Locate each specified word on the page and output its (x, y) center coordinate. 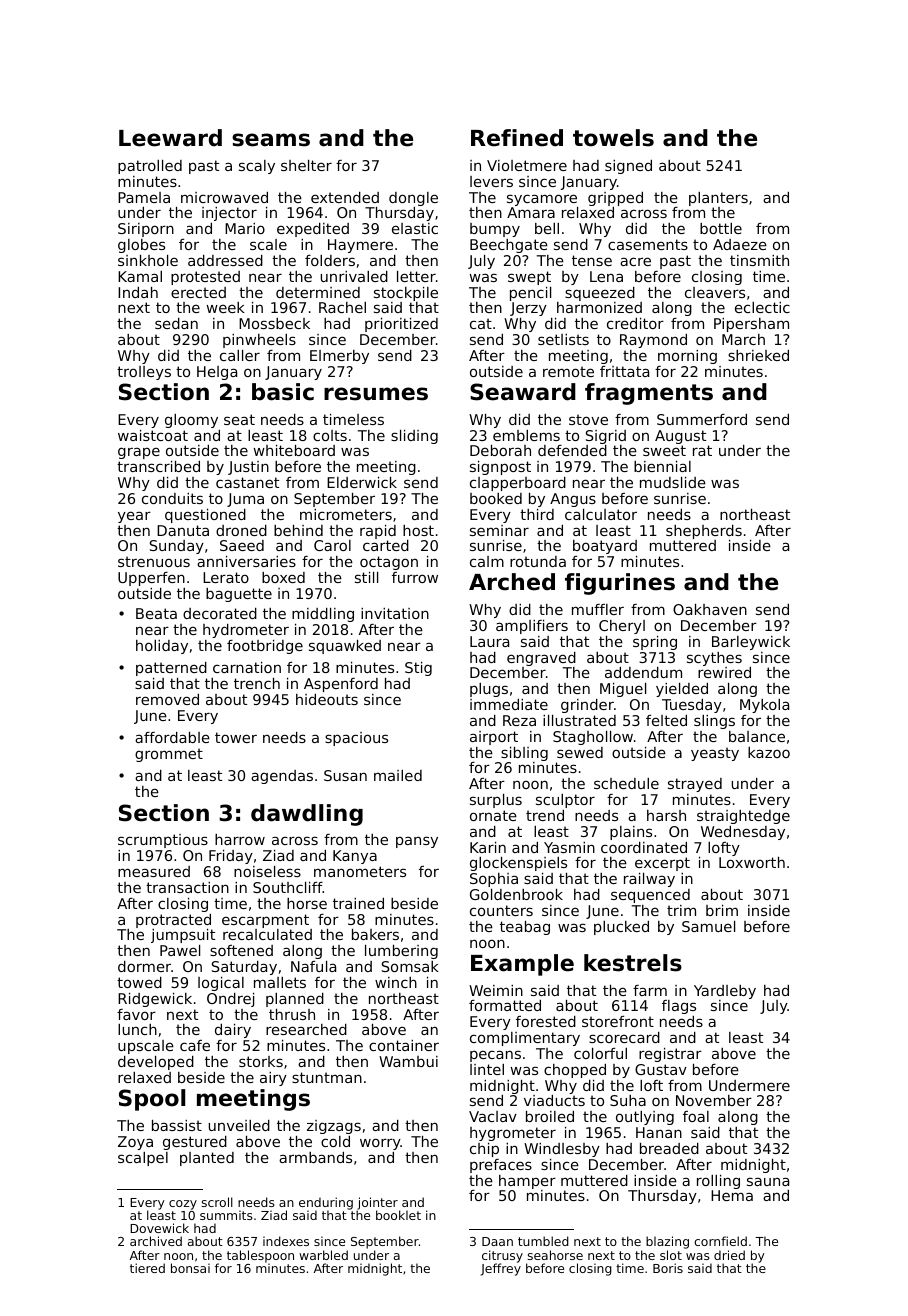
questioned (205, 516)
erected (198, 292)
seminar (499, 530)
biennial (662, 466)
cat (481, 323)
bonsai (190, 1268)
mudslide (673, 482)
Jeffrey (501, 1269)
